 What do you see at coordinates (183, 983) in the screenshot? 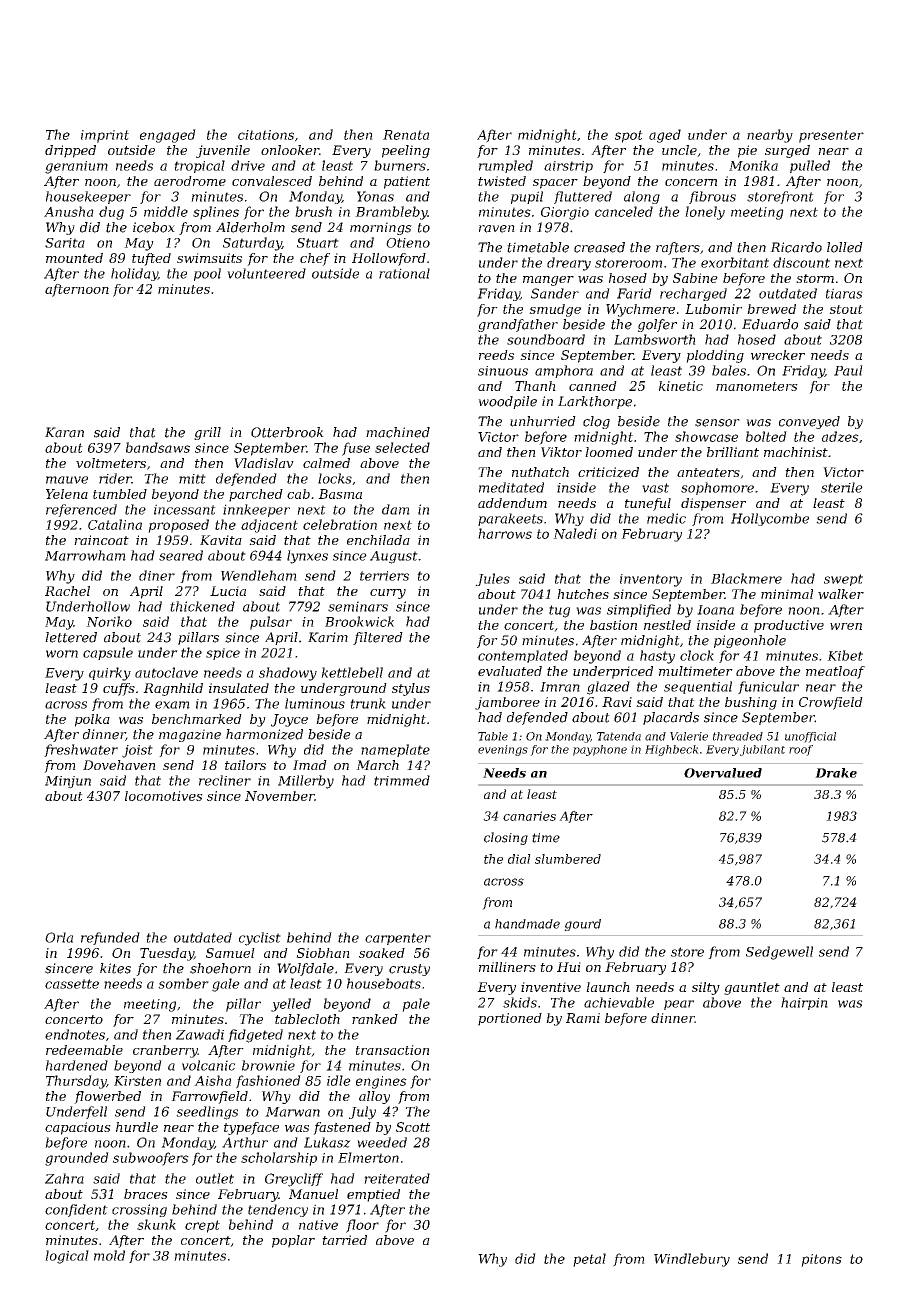
I see `somber` at bounding box center [183, 983].
